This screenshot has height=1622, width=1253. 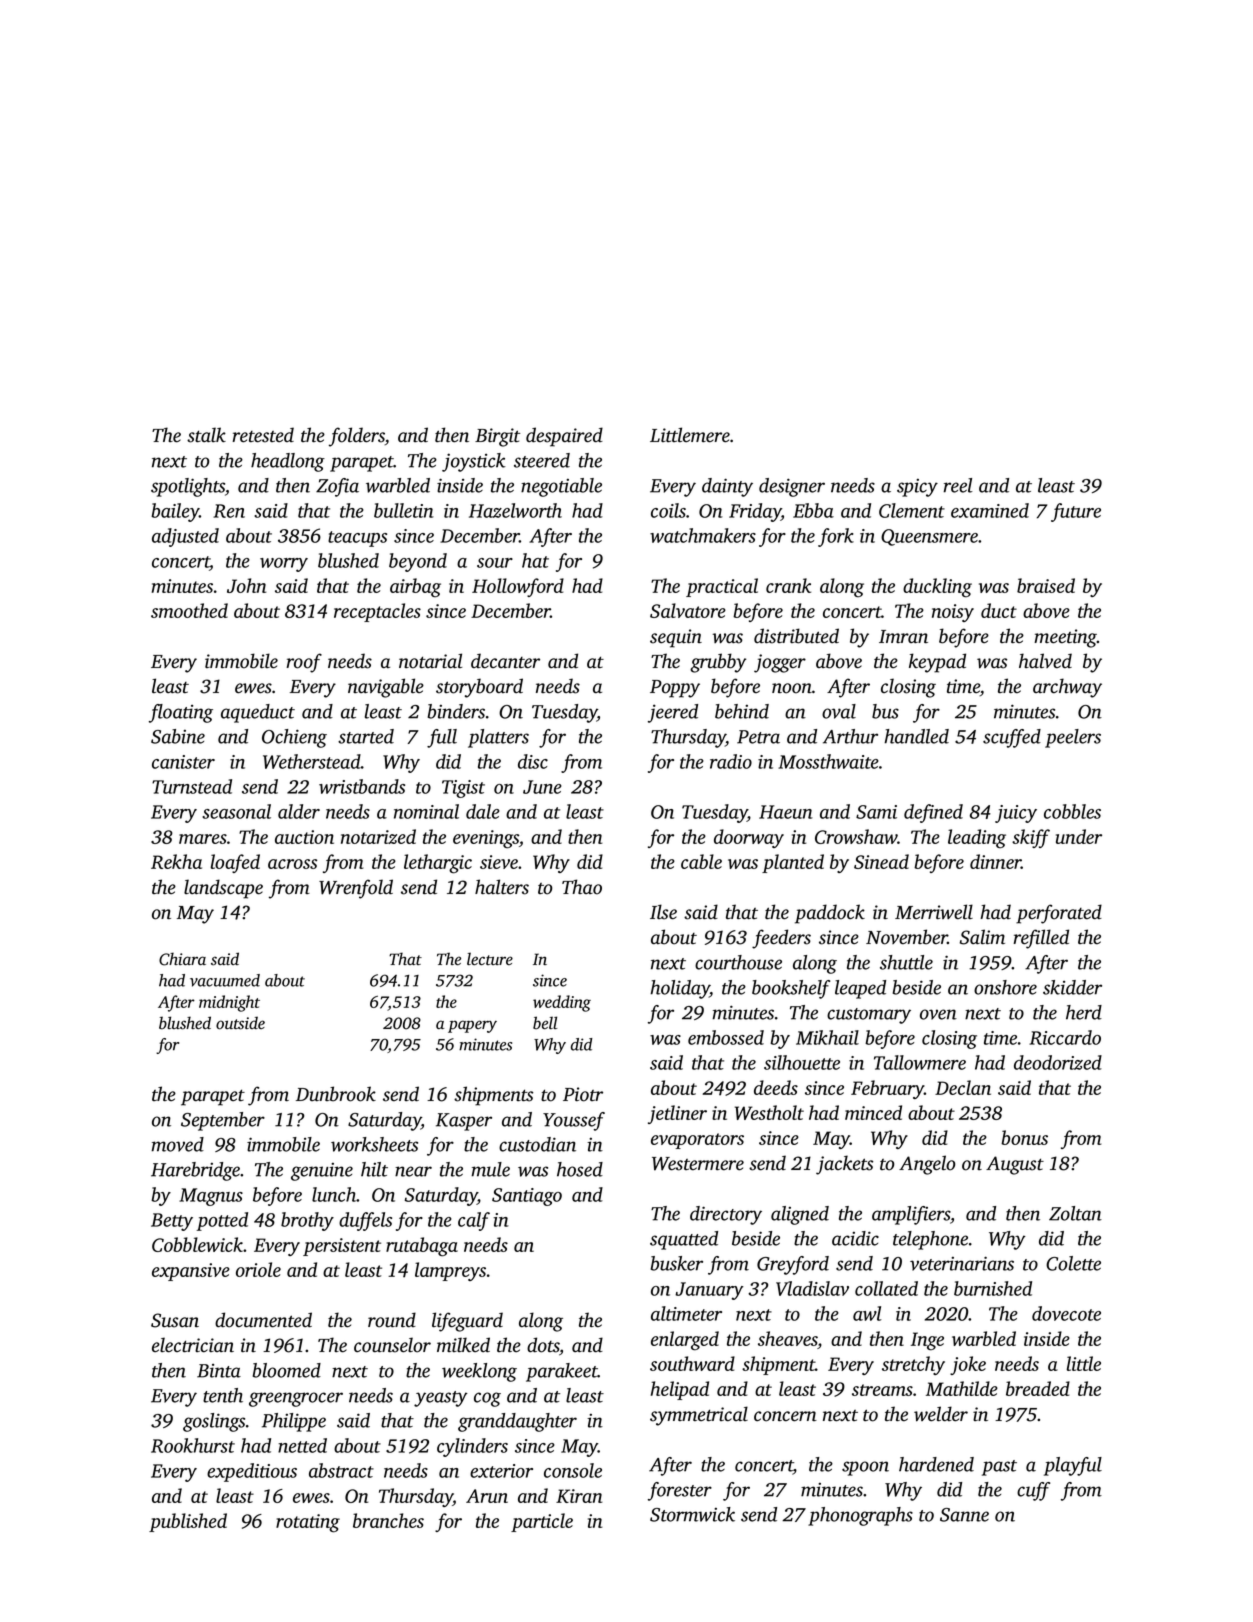 What do you see at coordinates (561, 487) in the screenshot?
I see `negotiable` at bounding box center [561, 487].
